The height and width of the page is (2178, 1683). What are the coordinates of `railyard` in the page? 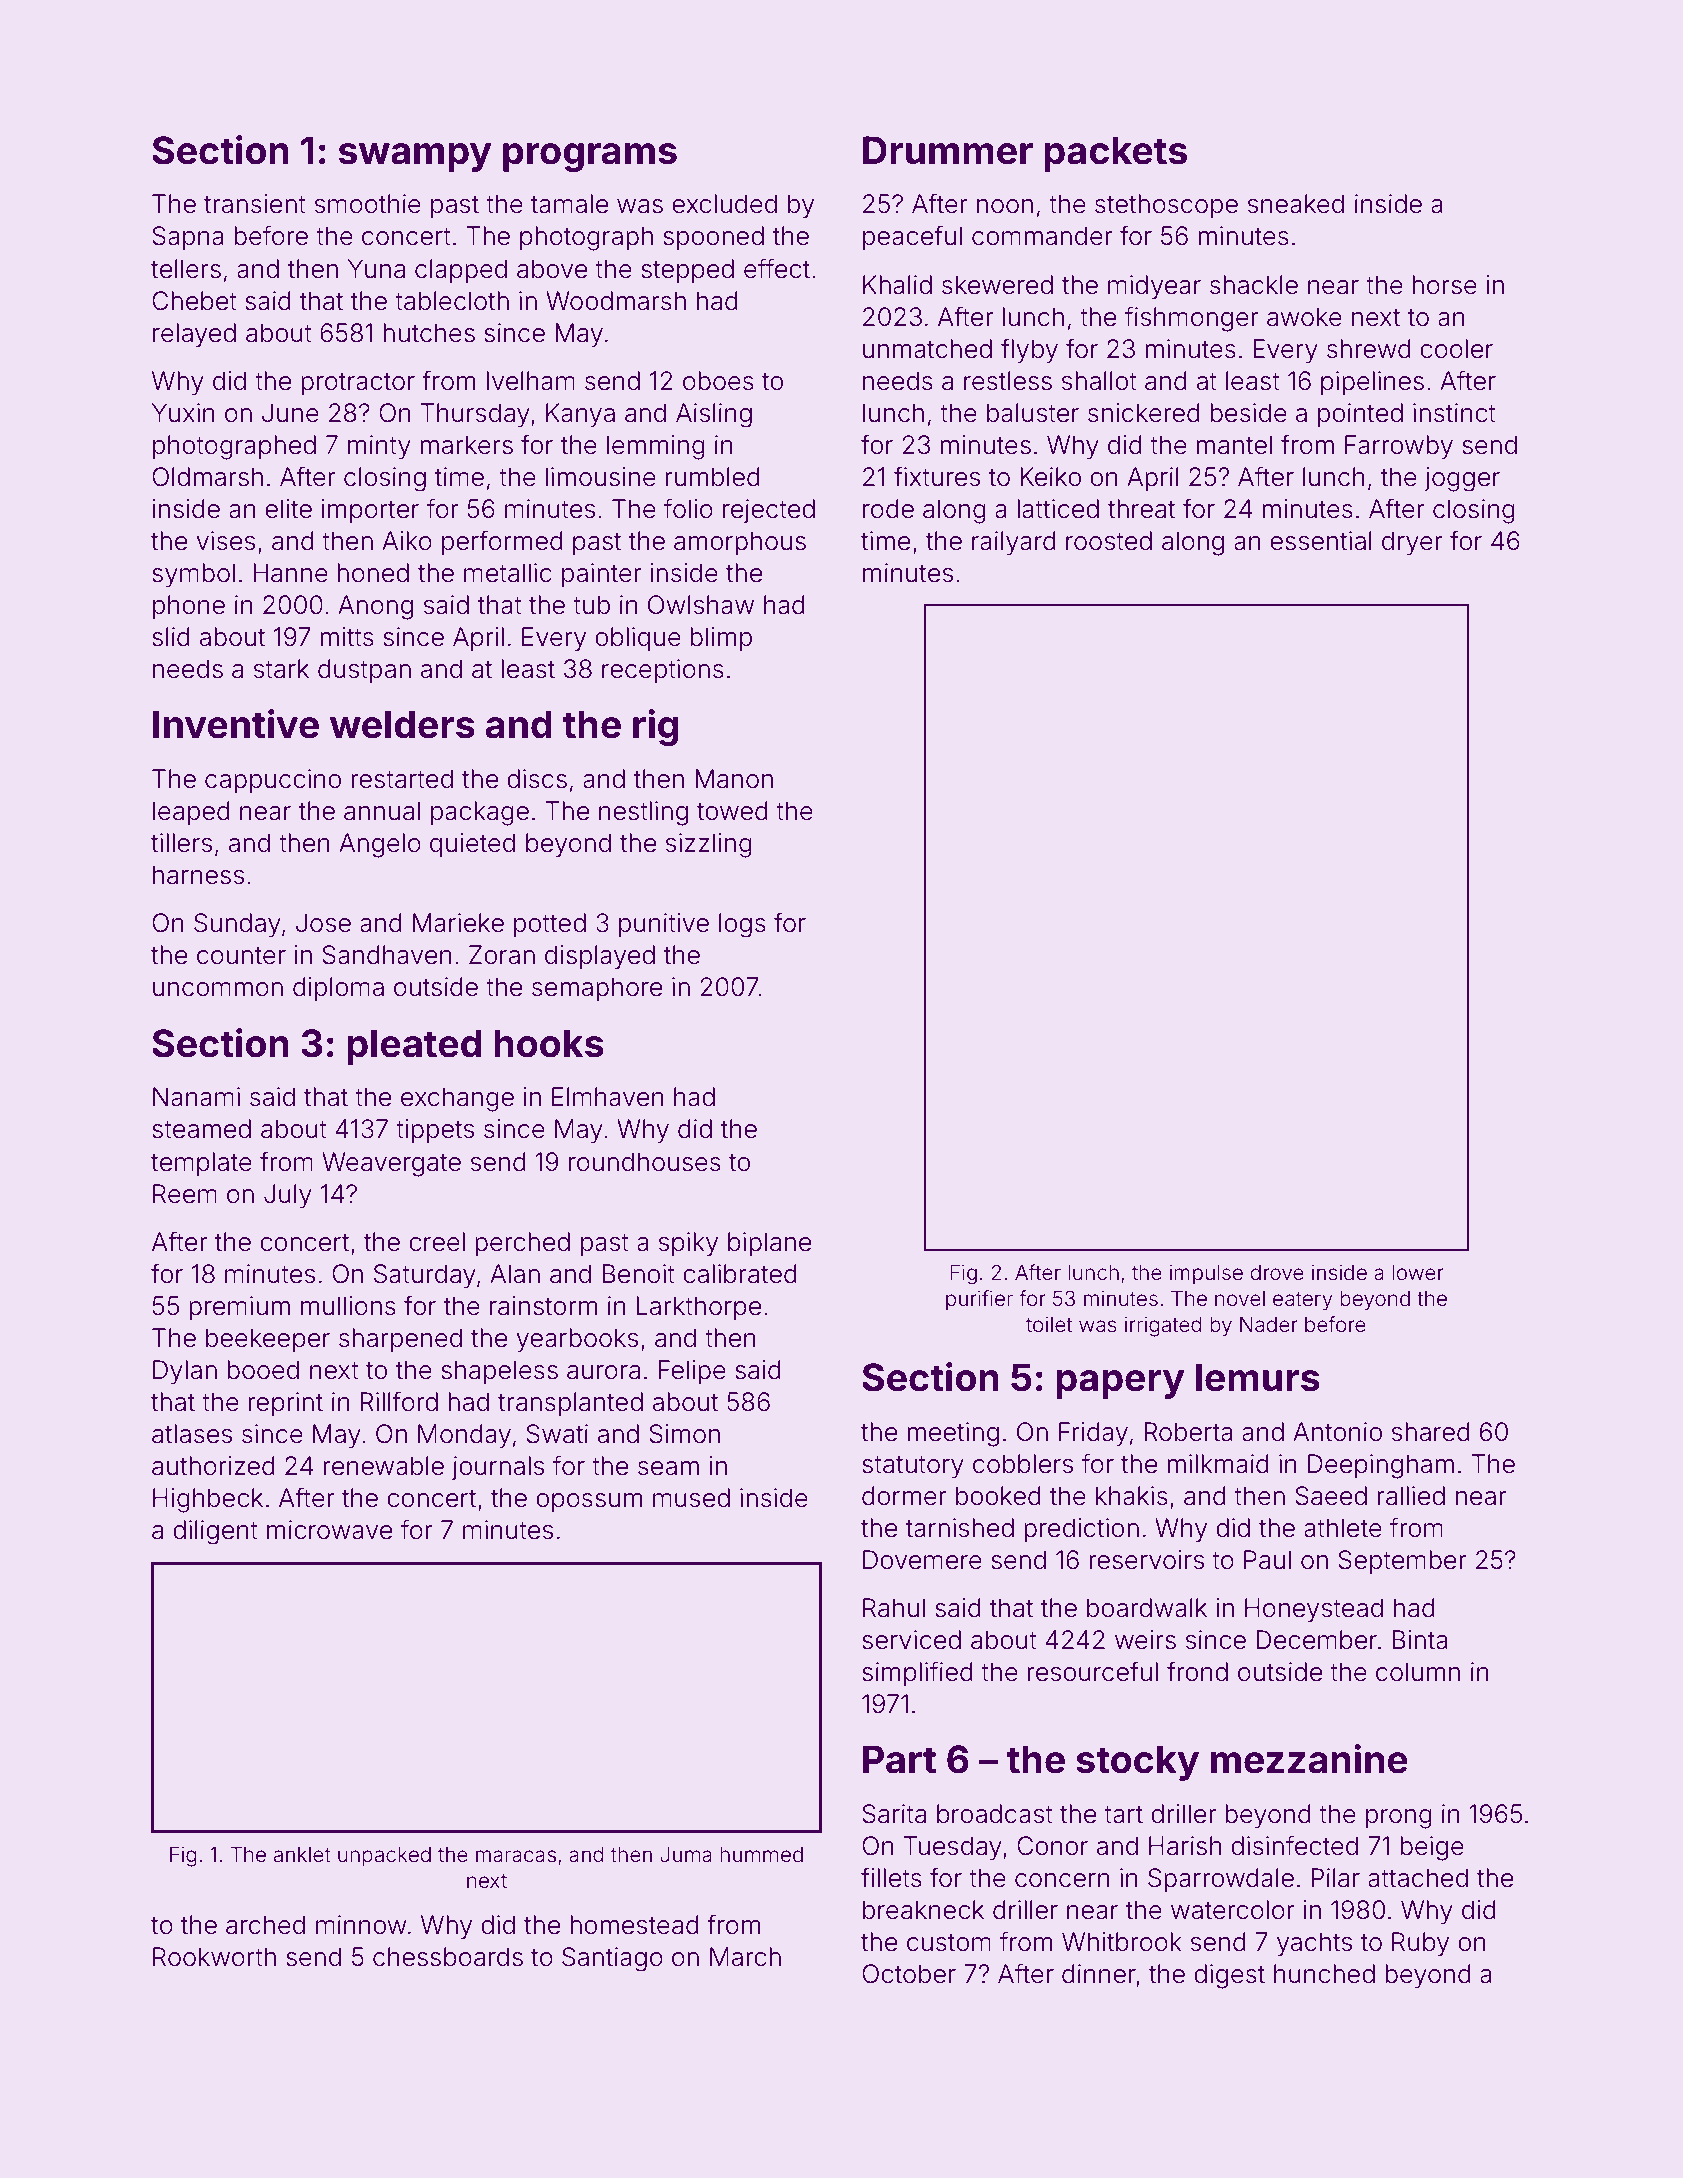 It's located at (1014, 543).
